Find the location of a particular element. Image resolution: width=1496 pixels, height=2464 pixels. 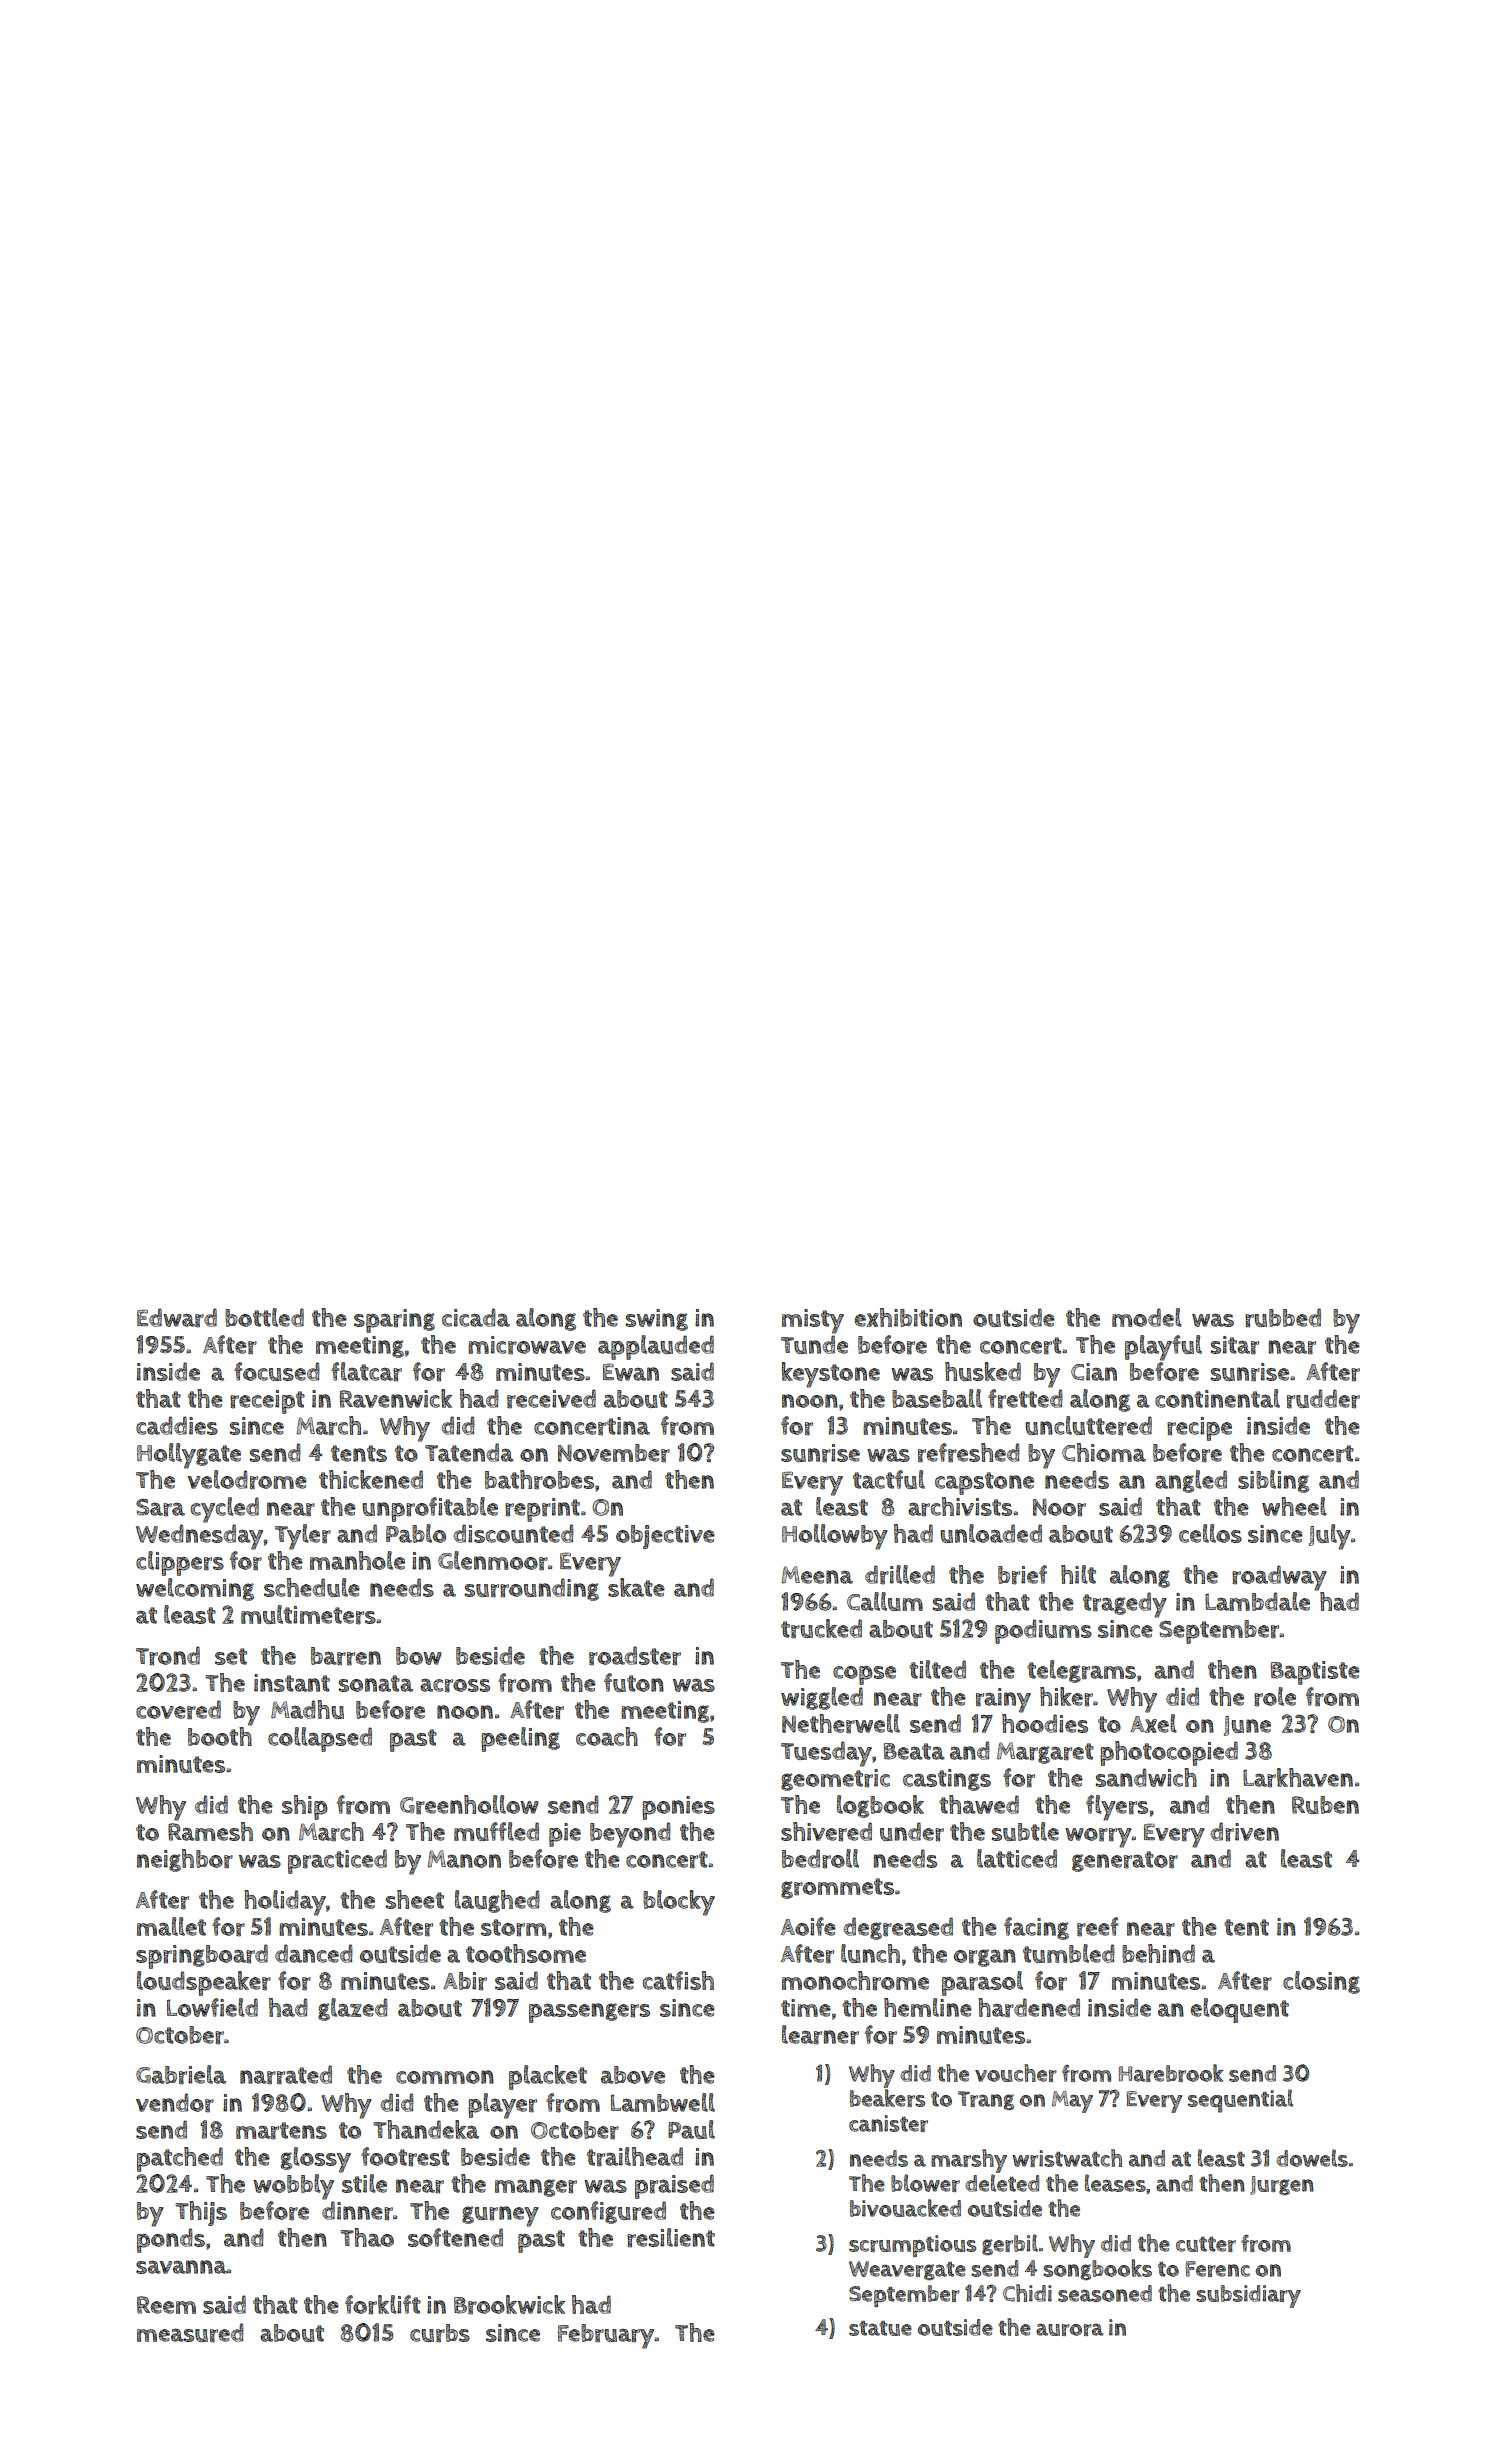

measured is located at coordinates (190, 2333).
